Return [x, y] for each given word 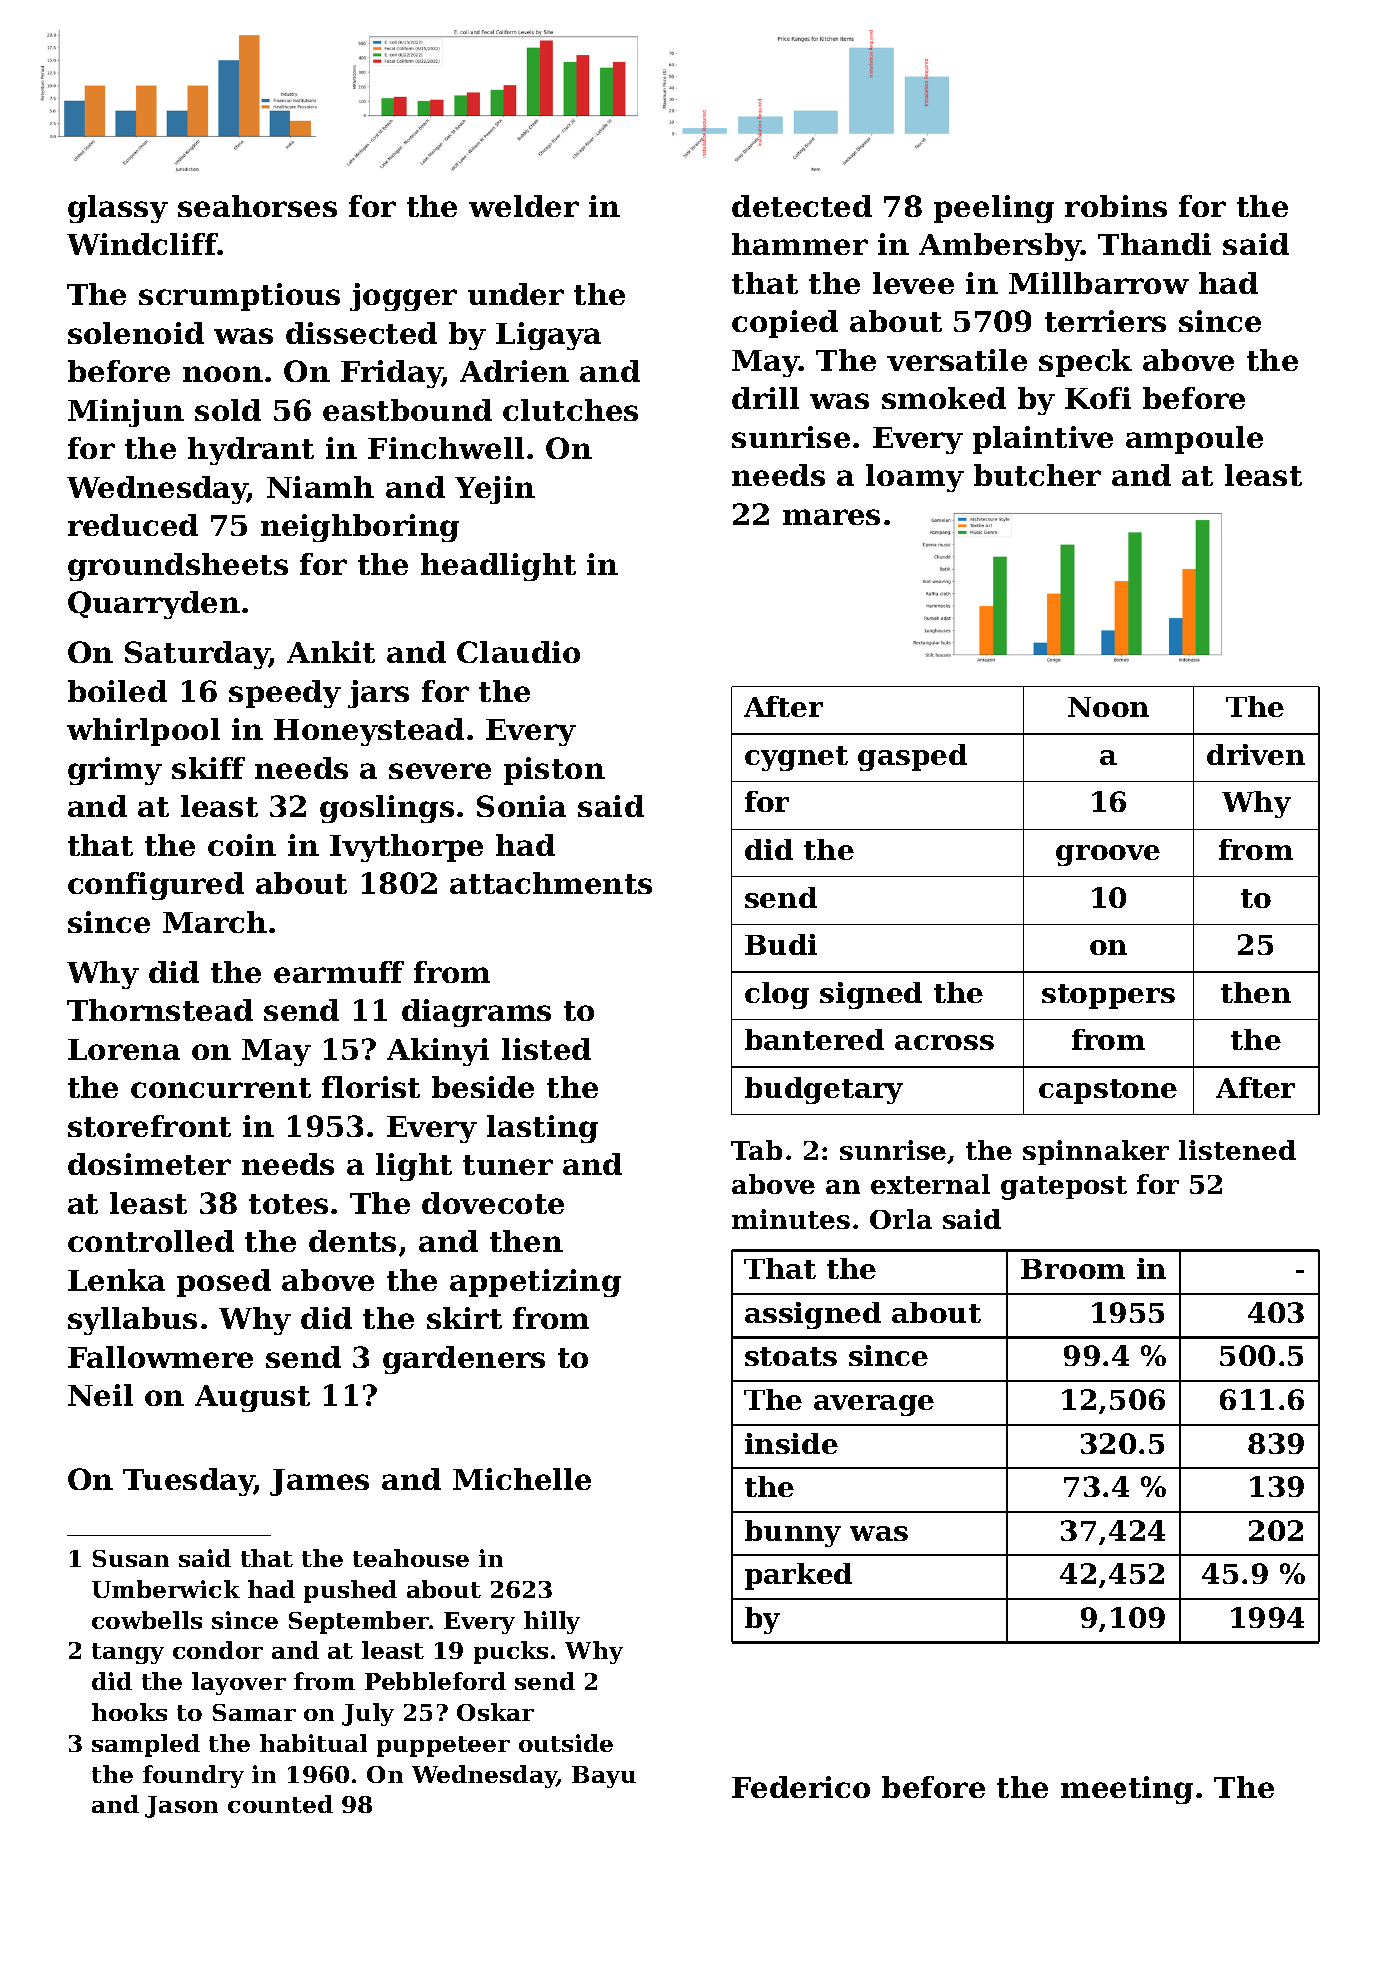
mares [831, 517]
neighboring [360, 528]
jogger [403, 297]
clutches [570, 410]
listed [546, 1049]
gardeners [464, 1360]
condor [218, 1650]
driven [1256, 754]
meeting [1127, 1790]
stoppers [1108, 996]
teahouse [411, 1558]
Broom [1073, 1269]
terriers [1105, 321]
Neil [100, 1395]
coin [242, 845]
